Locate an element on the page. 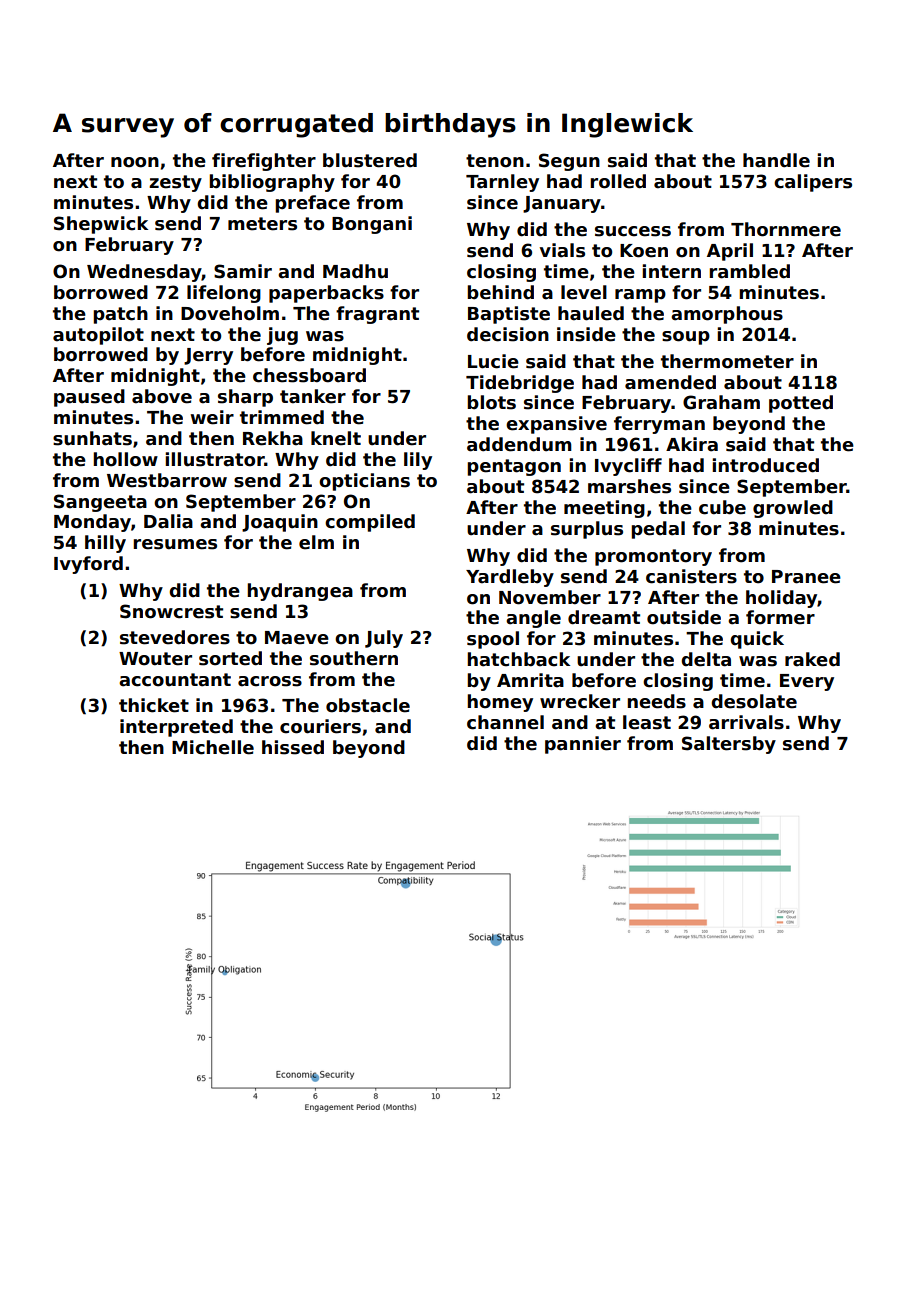 This document has height=1316, width=908. decision is located at coordinates (508, 334).
